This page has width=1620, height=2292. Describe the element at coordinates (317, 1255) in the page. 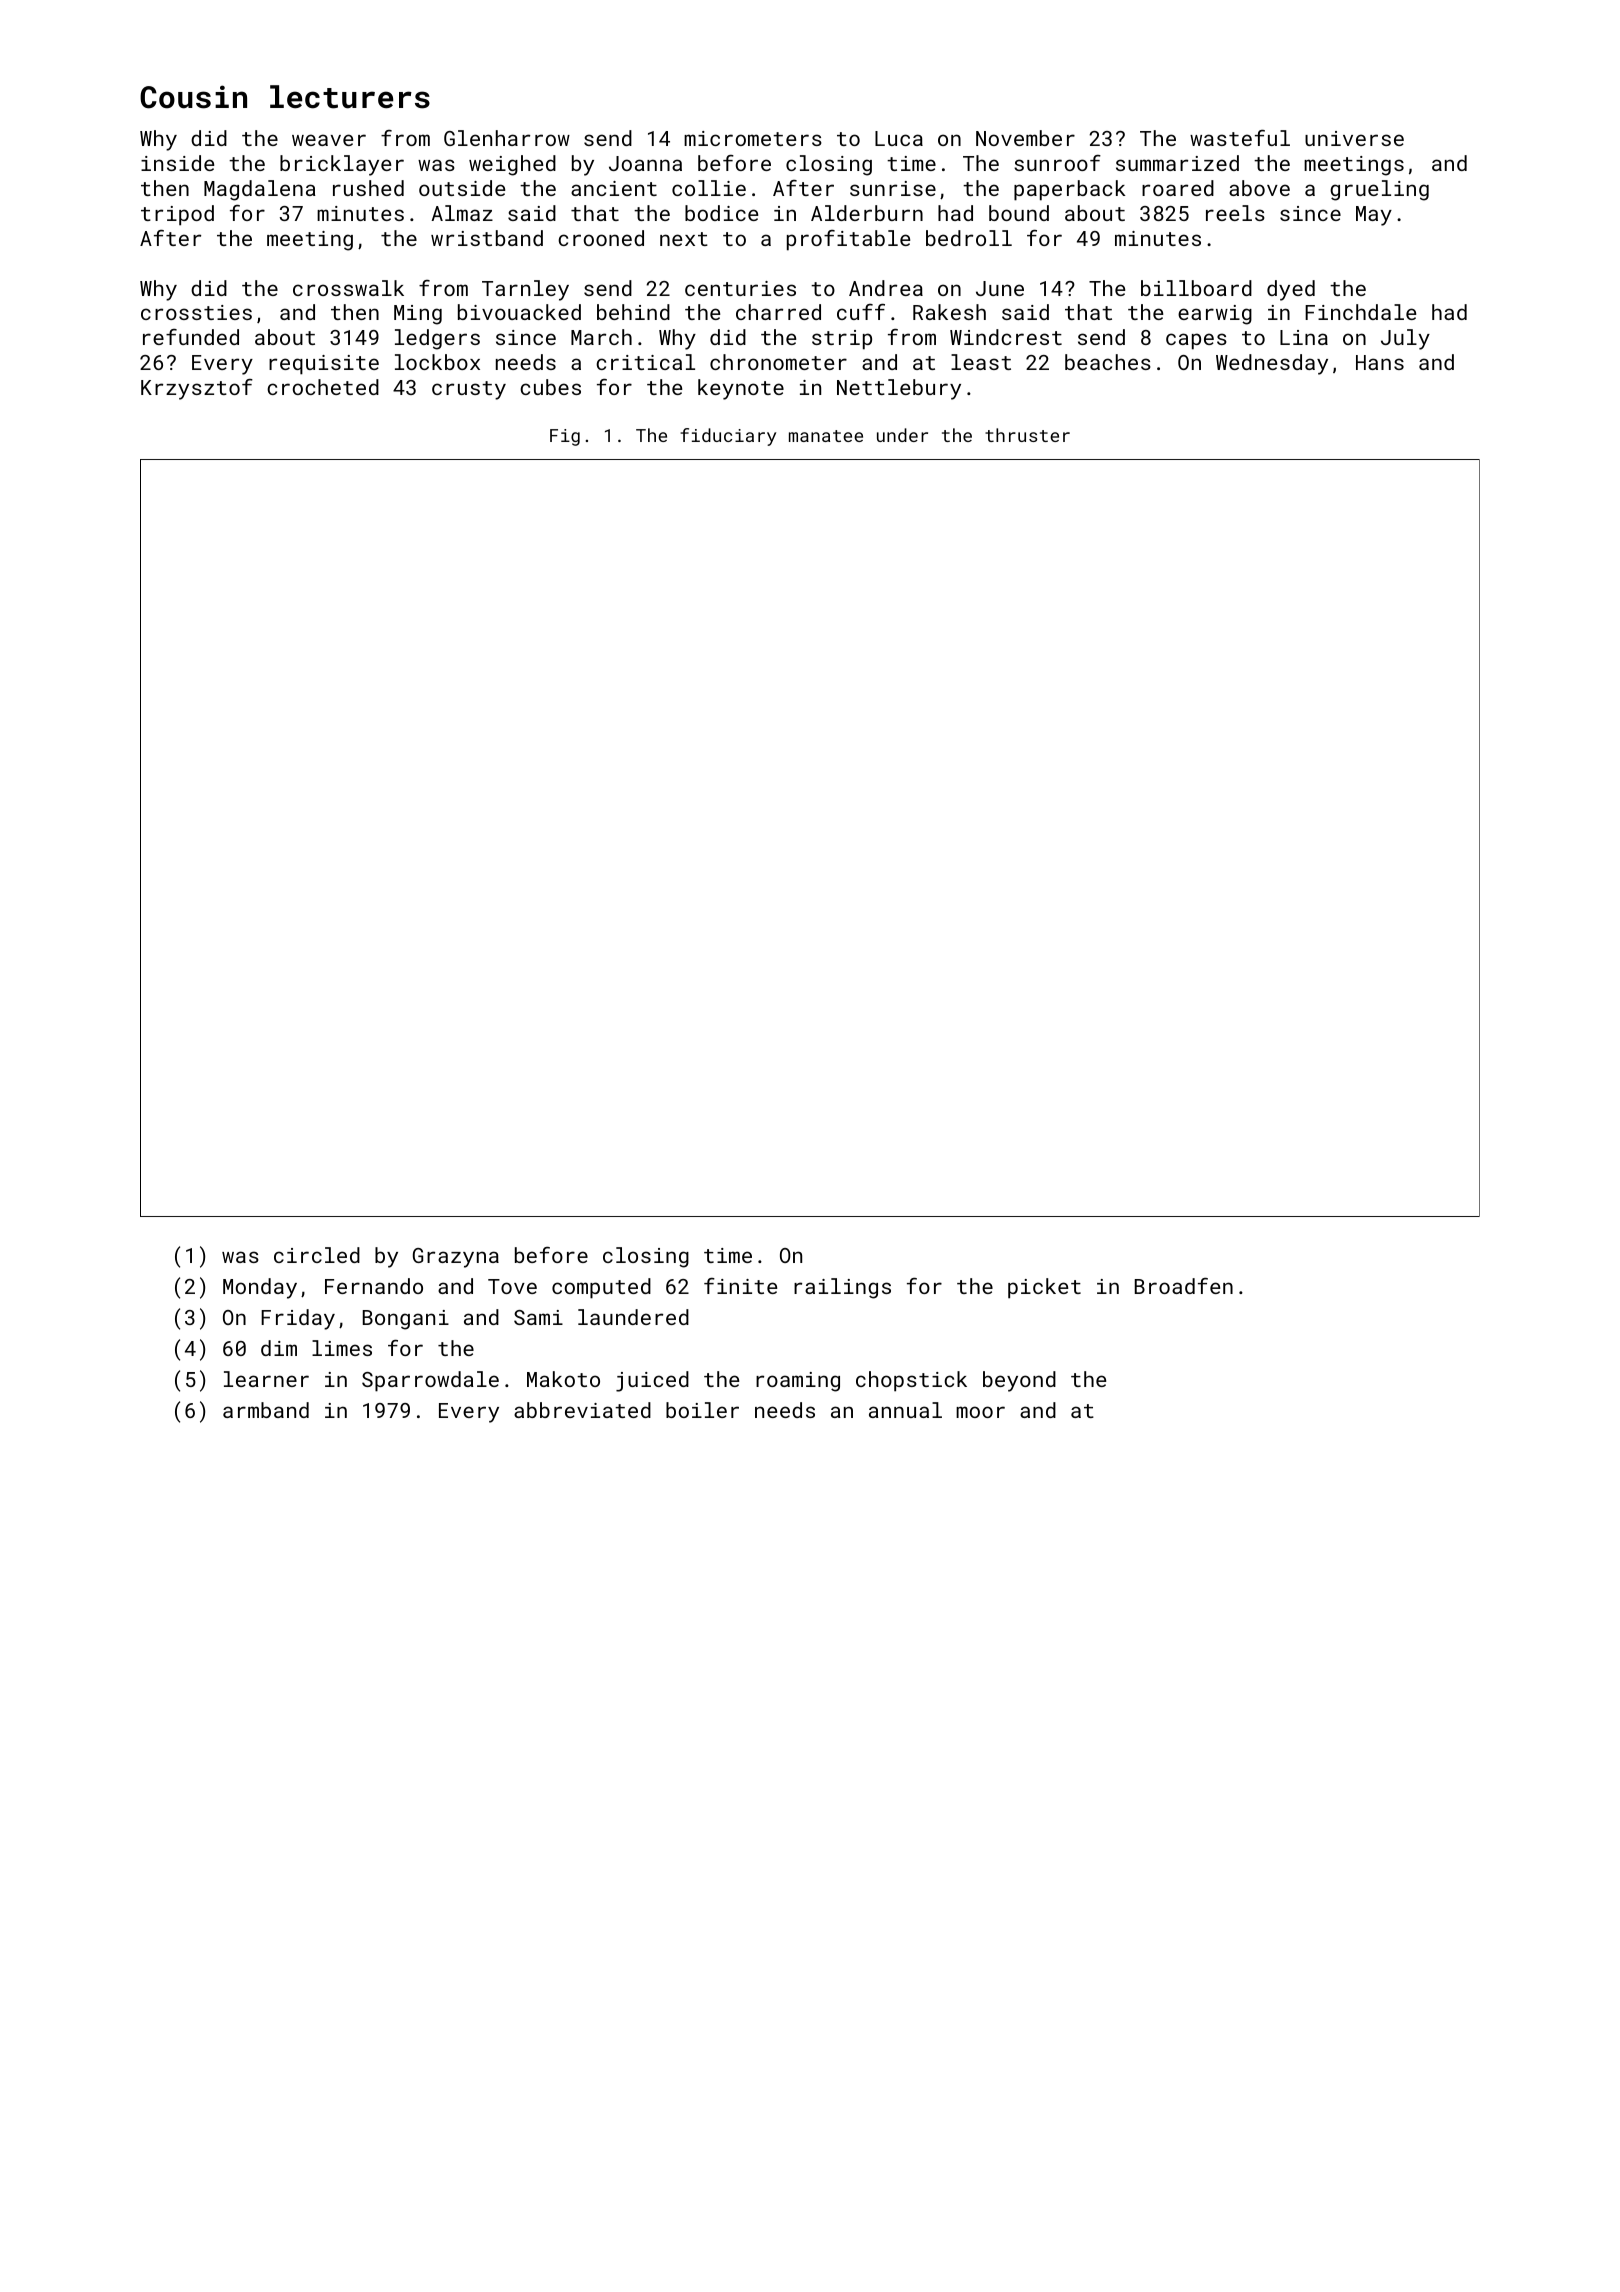

I see `circled` at that location.
